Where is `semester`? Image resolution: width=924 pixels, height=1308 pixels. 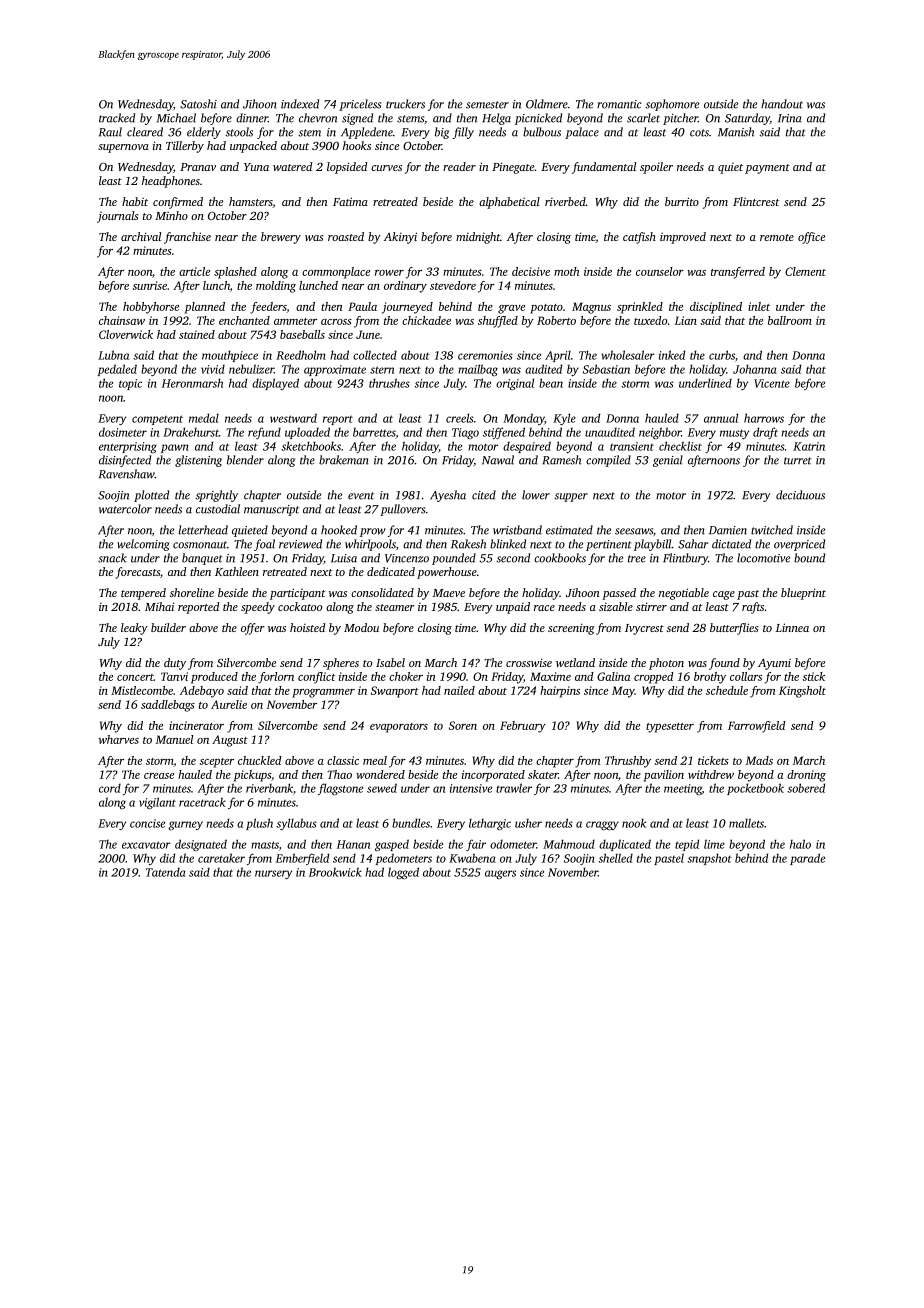
semester is located at coordinates (487, 105).
